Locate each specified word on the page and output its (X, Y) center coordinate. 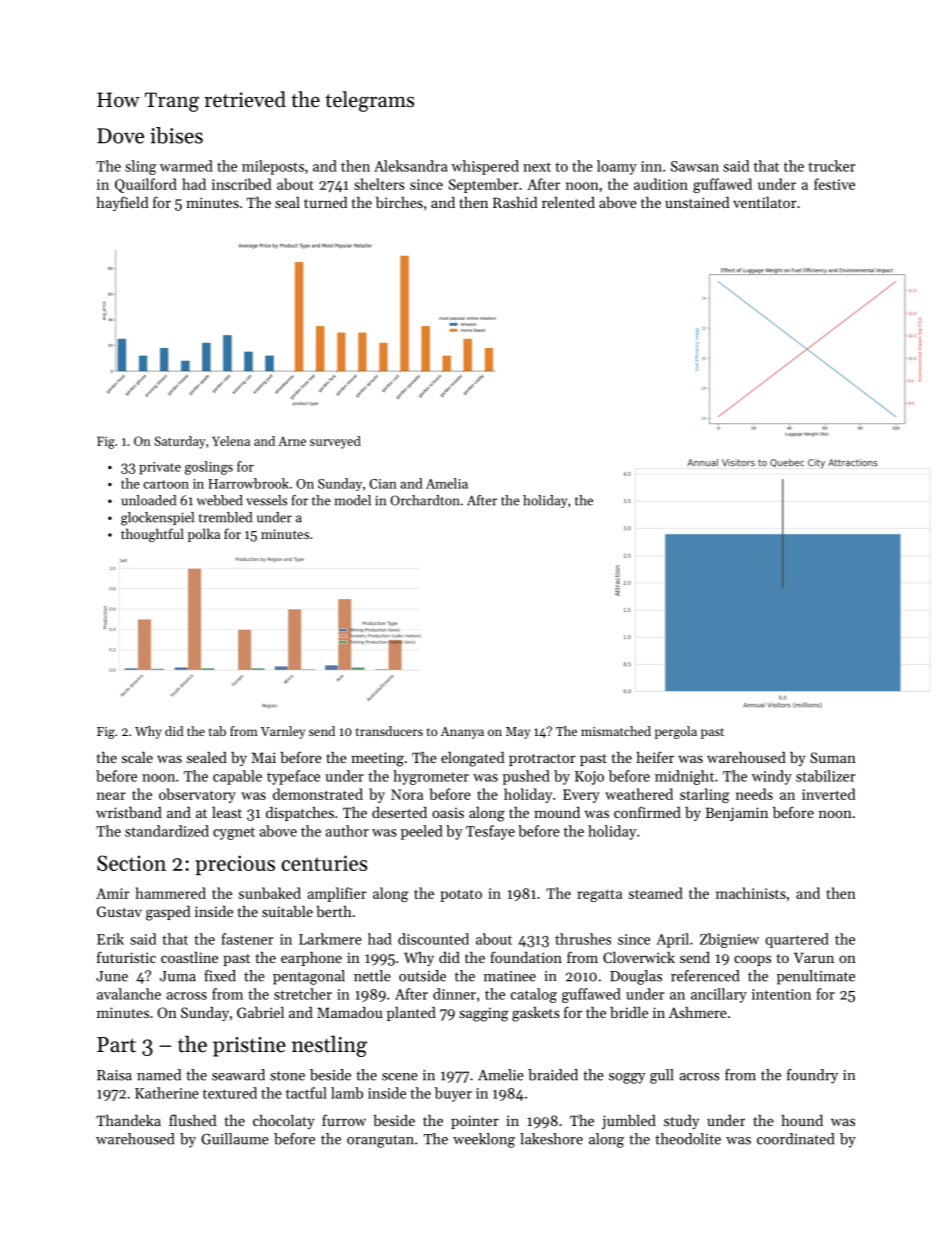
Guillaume (235, 1139)
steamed (656, 893)
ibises (176, 135)
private (160, 468)
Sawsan (695, 166)
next (537, 167)
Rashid (515, 202)
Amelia (447, 483)
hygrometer (431, 777)
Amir (113, 893)
